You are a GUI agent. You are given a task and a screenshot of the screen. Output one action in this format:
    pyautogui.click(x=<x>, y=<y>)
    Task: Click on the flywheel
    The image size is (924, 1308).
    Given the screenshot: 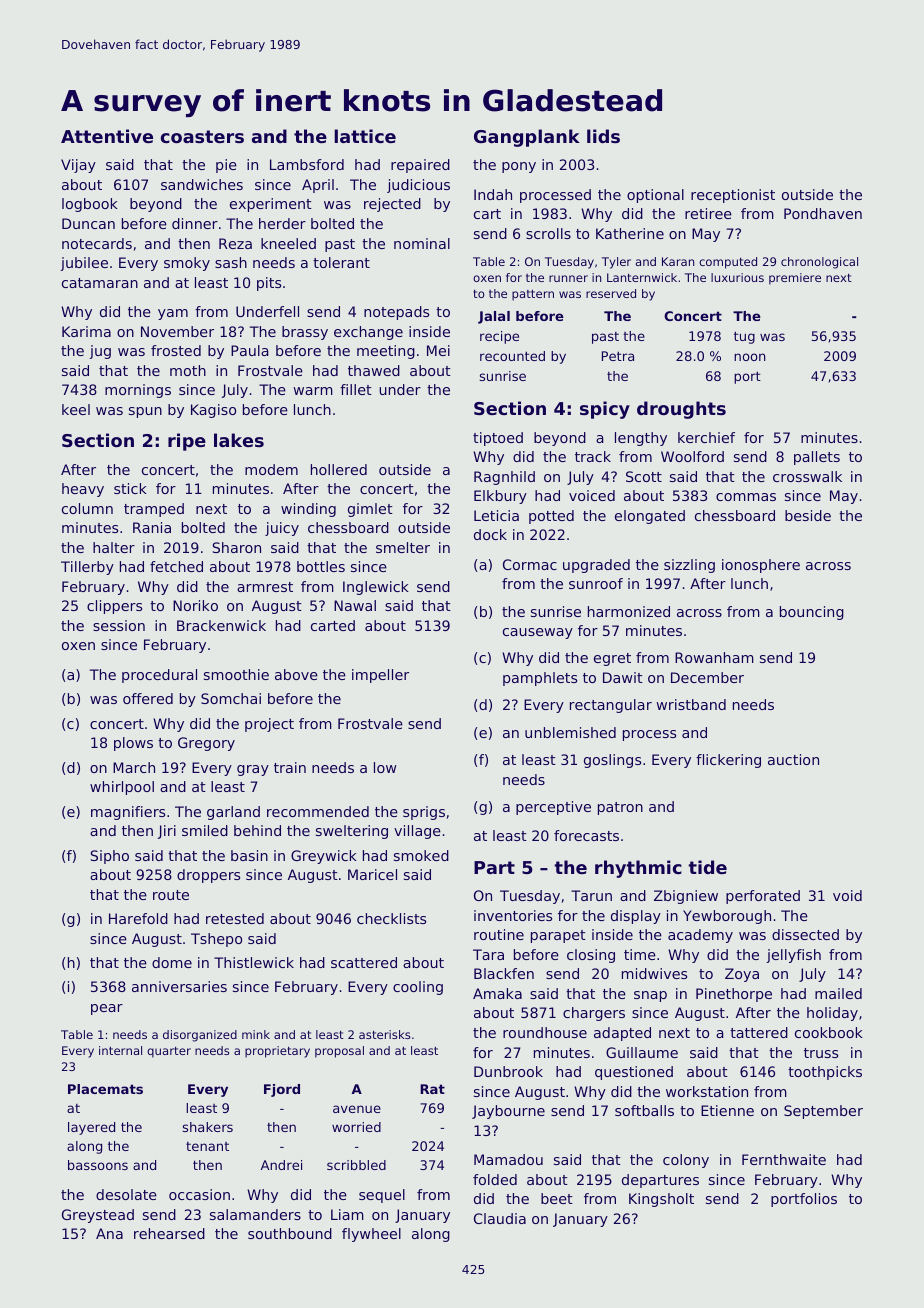 What is the action you would take?
    pyautogui.click(x=371, y=1235)
